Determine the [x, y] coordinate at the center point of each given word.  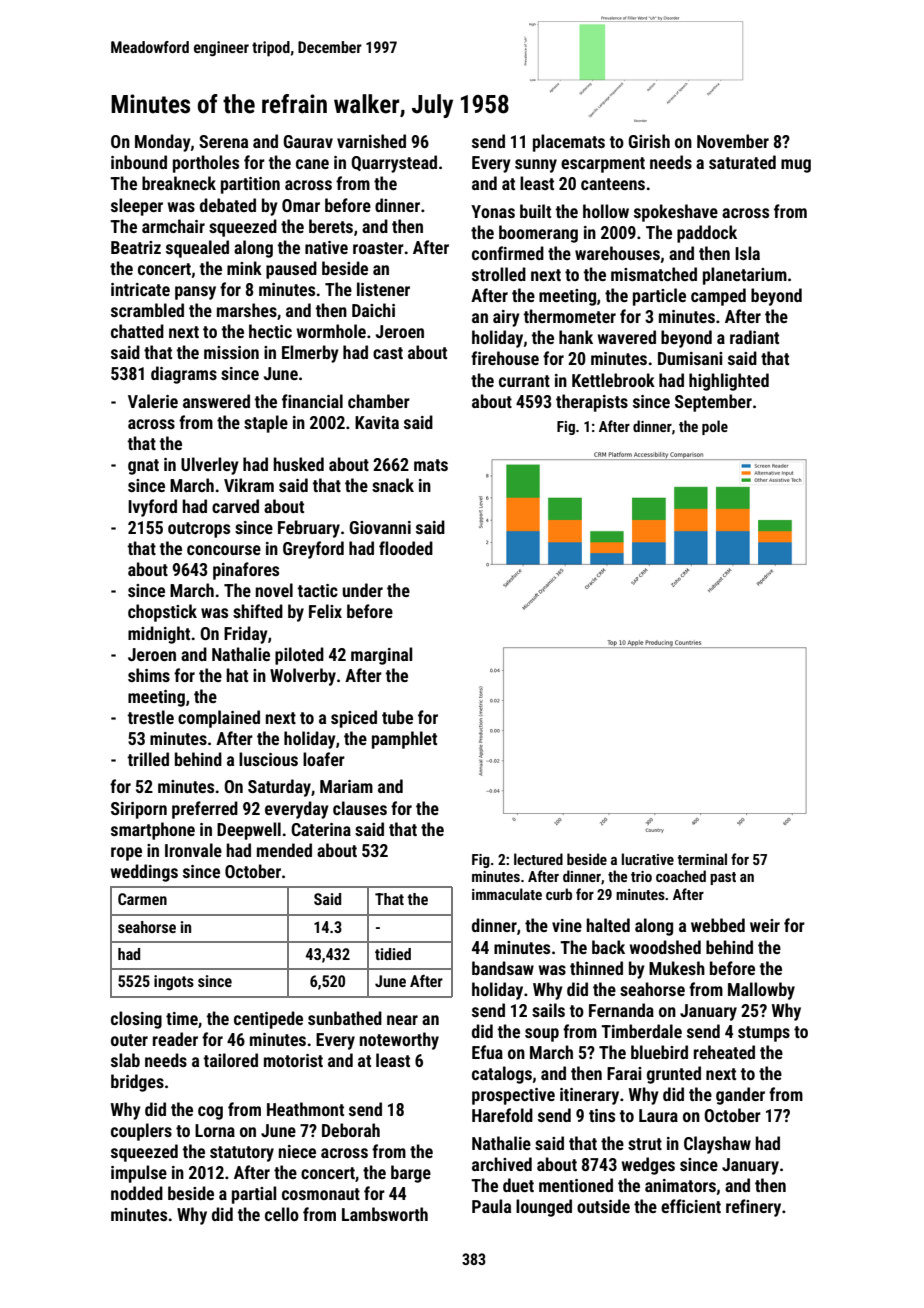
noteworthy [399, 1041]
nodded [137, 1193]
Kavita [377, 422]
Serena [223, 141]
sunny [536, 166]
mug [796, 166]
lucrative [648, 859]
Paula [491, 1206]
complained [219, 719]
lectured [538, 859]
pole [715, 427]
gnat [143, 467]
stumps [764, 1034]
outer [129, 1040]
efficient [691, 1206]
